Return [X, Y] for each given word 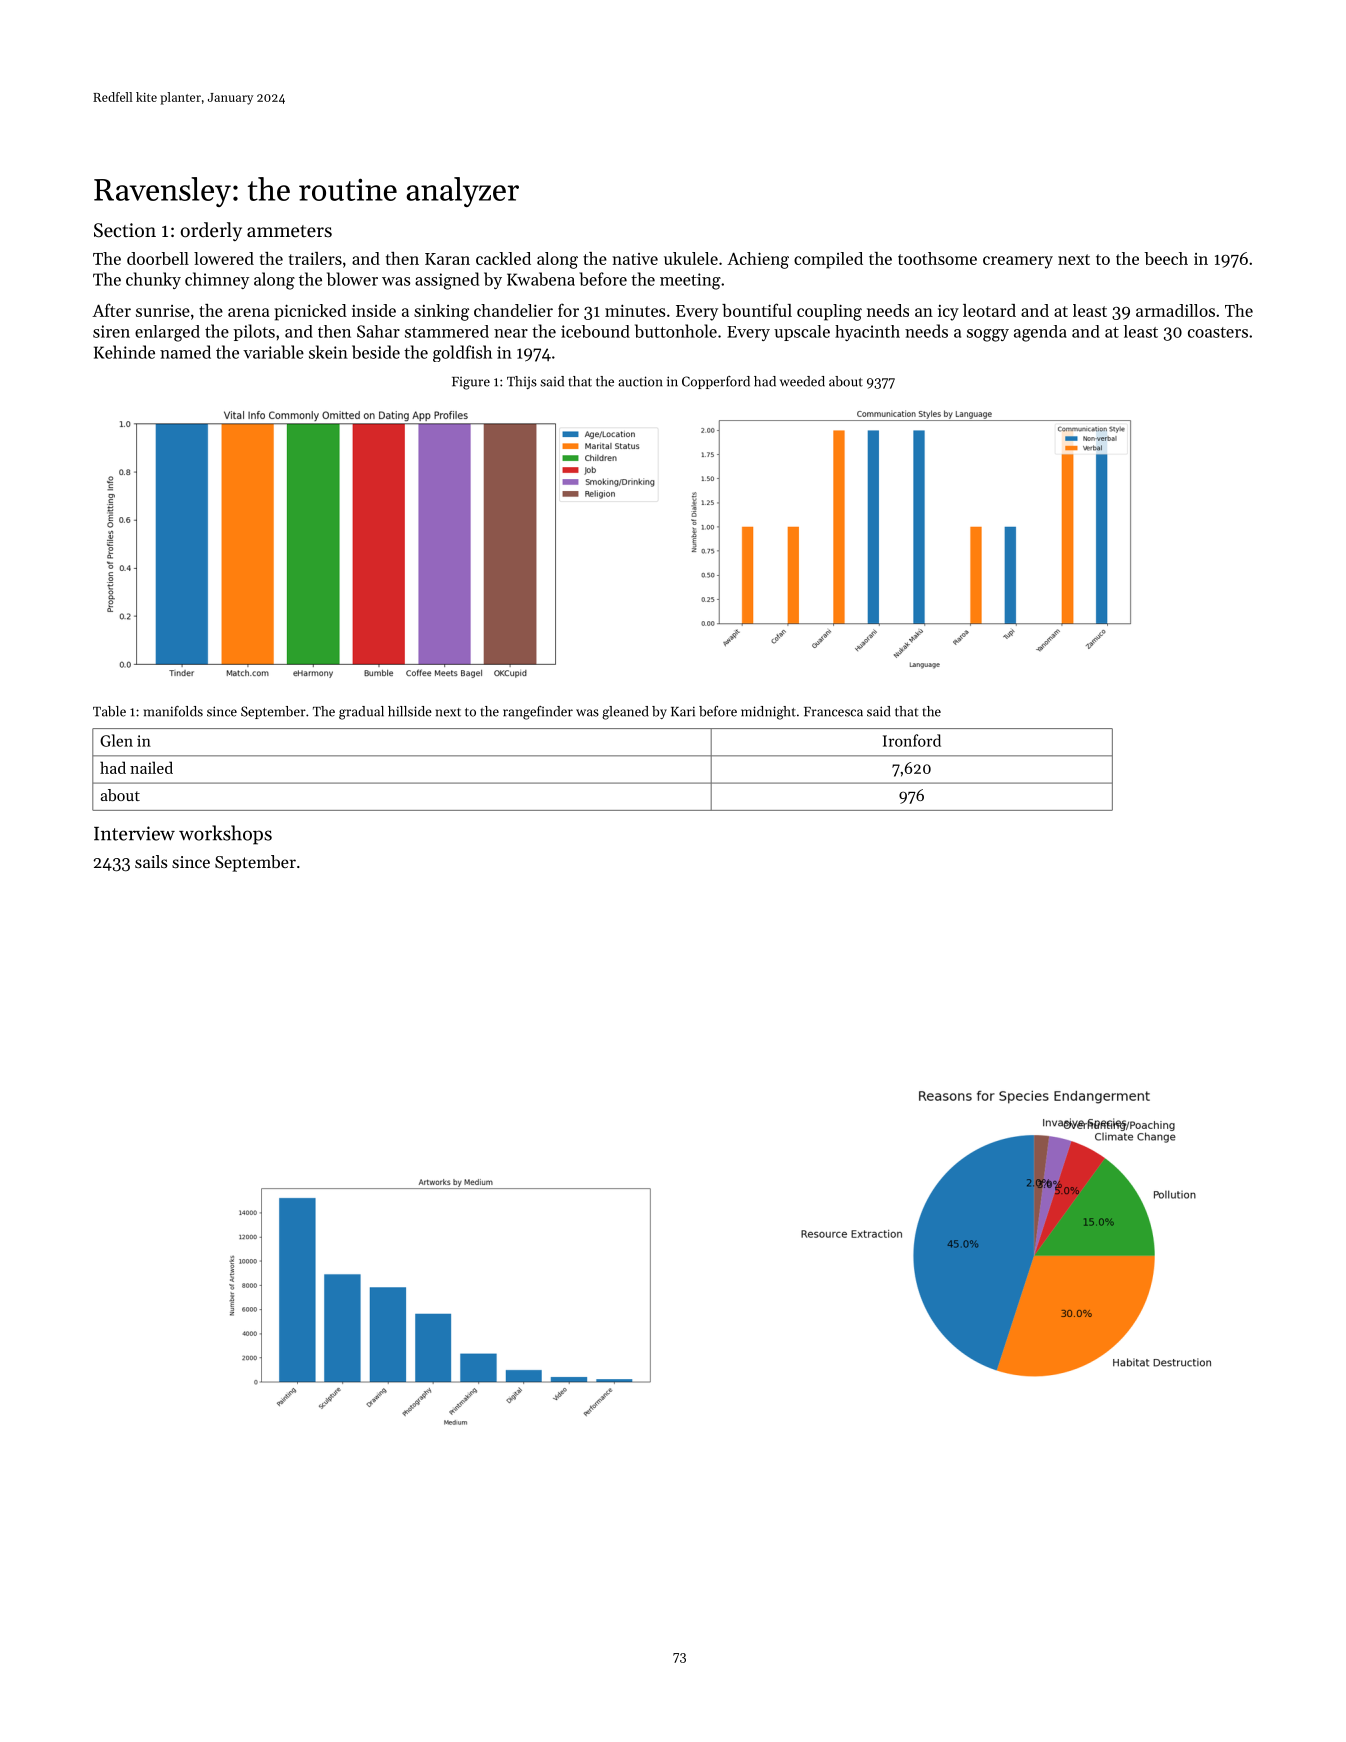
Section [125, 230]
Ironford [912, 740]
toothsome [937, 258]
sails [151, 861]
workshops [225, 835]
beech [1166, 258]
